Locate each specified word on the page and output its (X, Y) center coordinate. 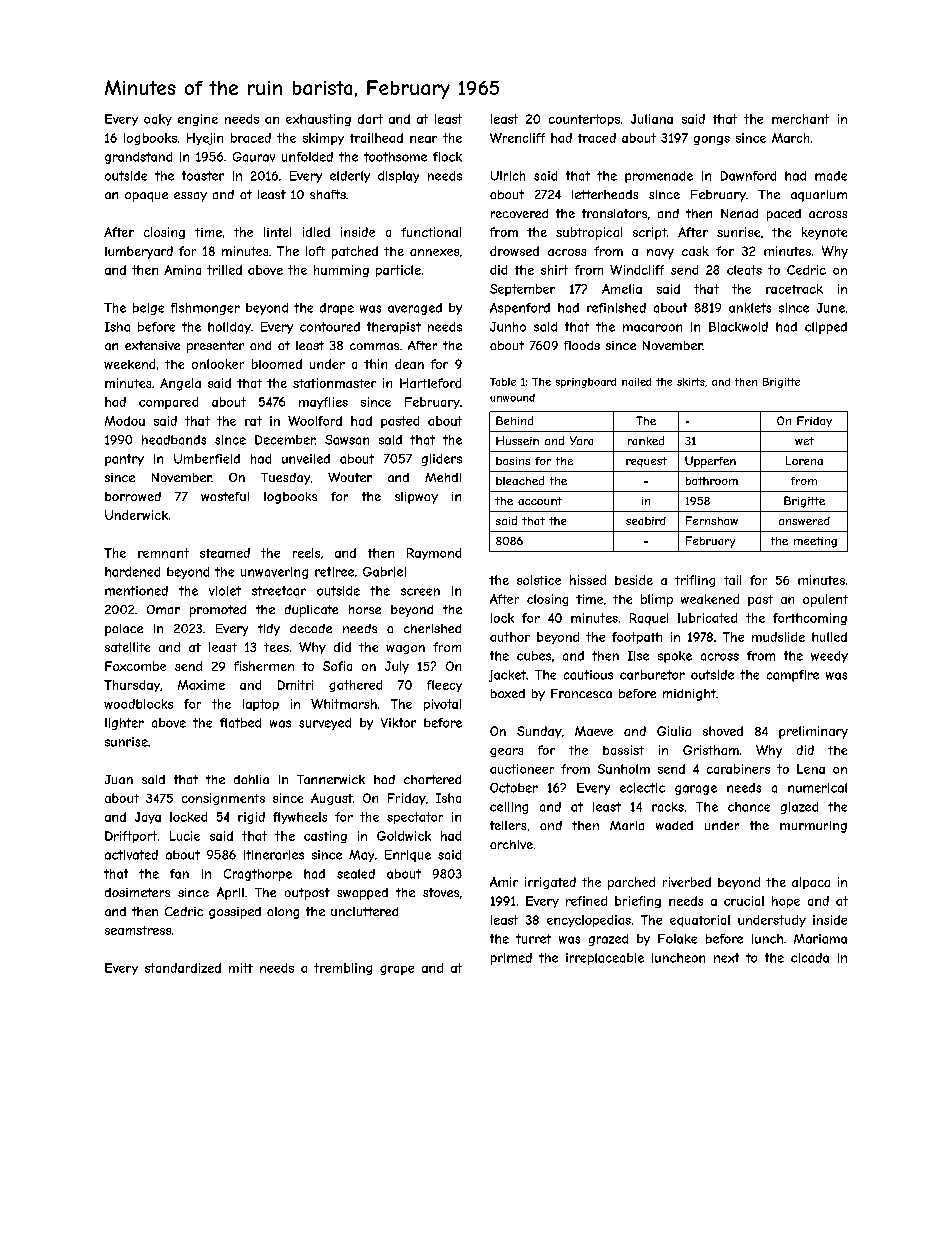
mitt (241, 968)
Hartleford (430, 383)
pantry (124, 460)
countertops (584, 120)
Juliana (652, 119)
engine (198, 120)
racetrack (794, 289)
